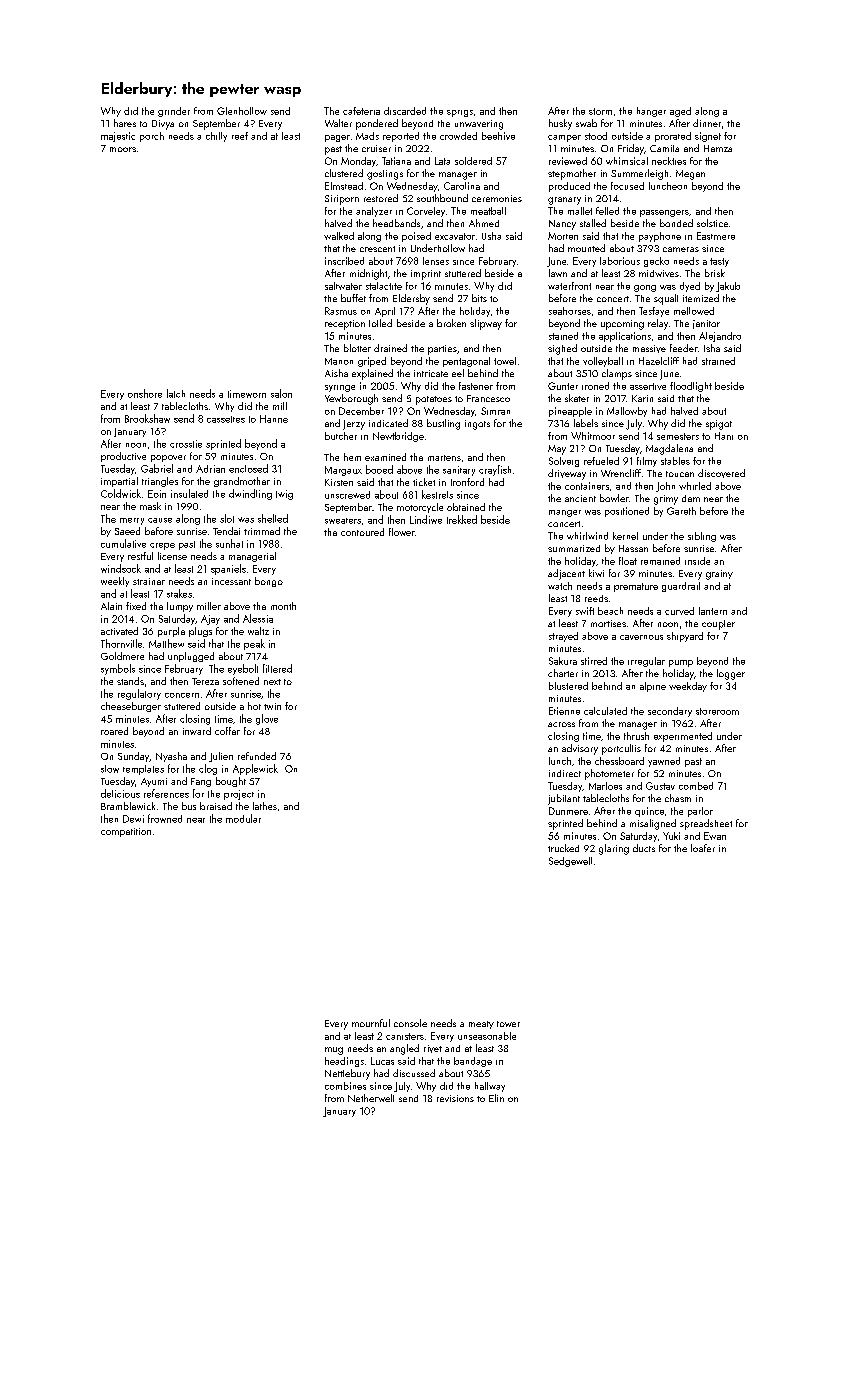  I want to click on productive, so click(123, 457).
